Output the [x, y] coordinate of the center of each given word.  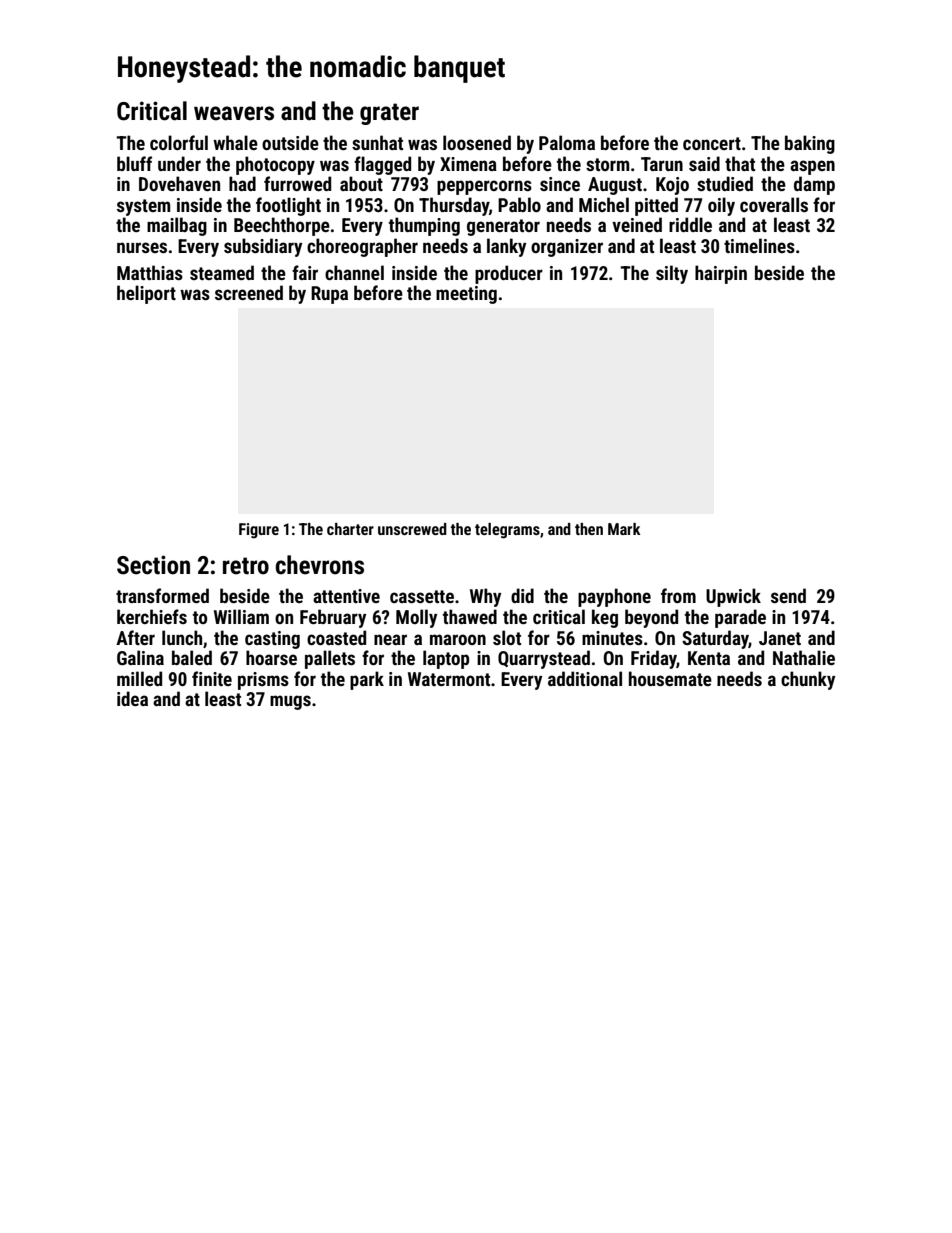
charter [350, 529]
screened [249, 292]
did [522, 595]
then [589, 529]
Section [153, 565]
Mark [624, 529]
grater [389, 114]
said [704, 163]
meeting [466, 295]
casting [272, 640]
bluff [134, 163]
